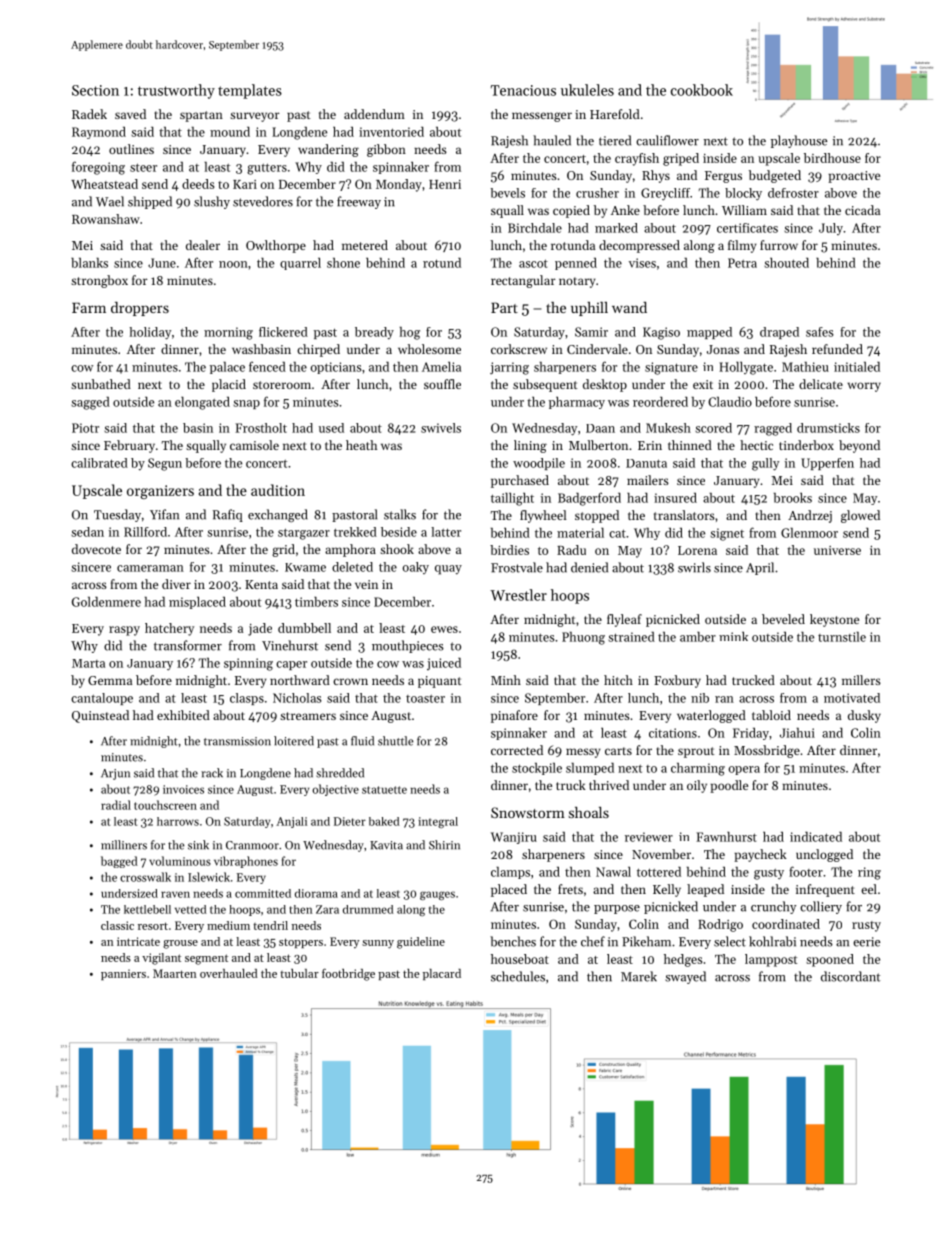 The image size is (952, 1233). Describe the element at coordinates (123, 974) in the screenshot. I see `panniers` at that location.
